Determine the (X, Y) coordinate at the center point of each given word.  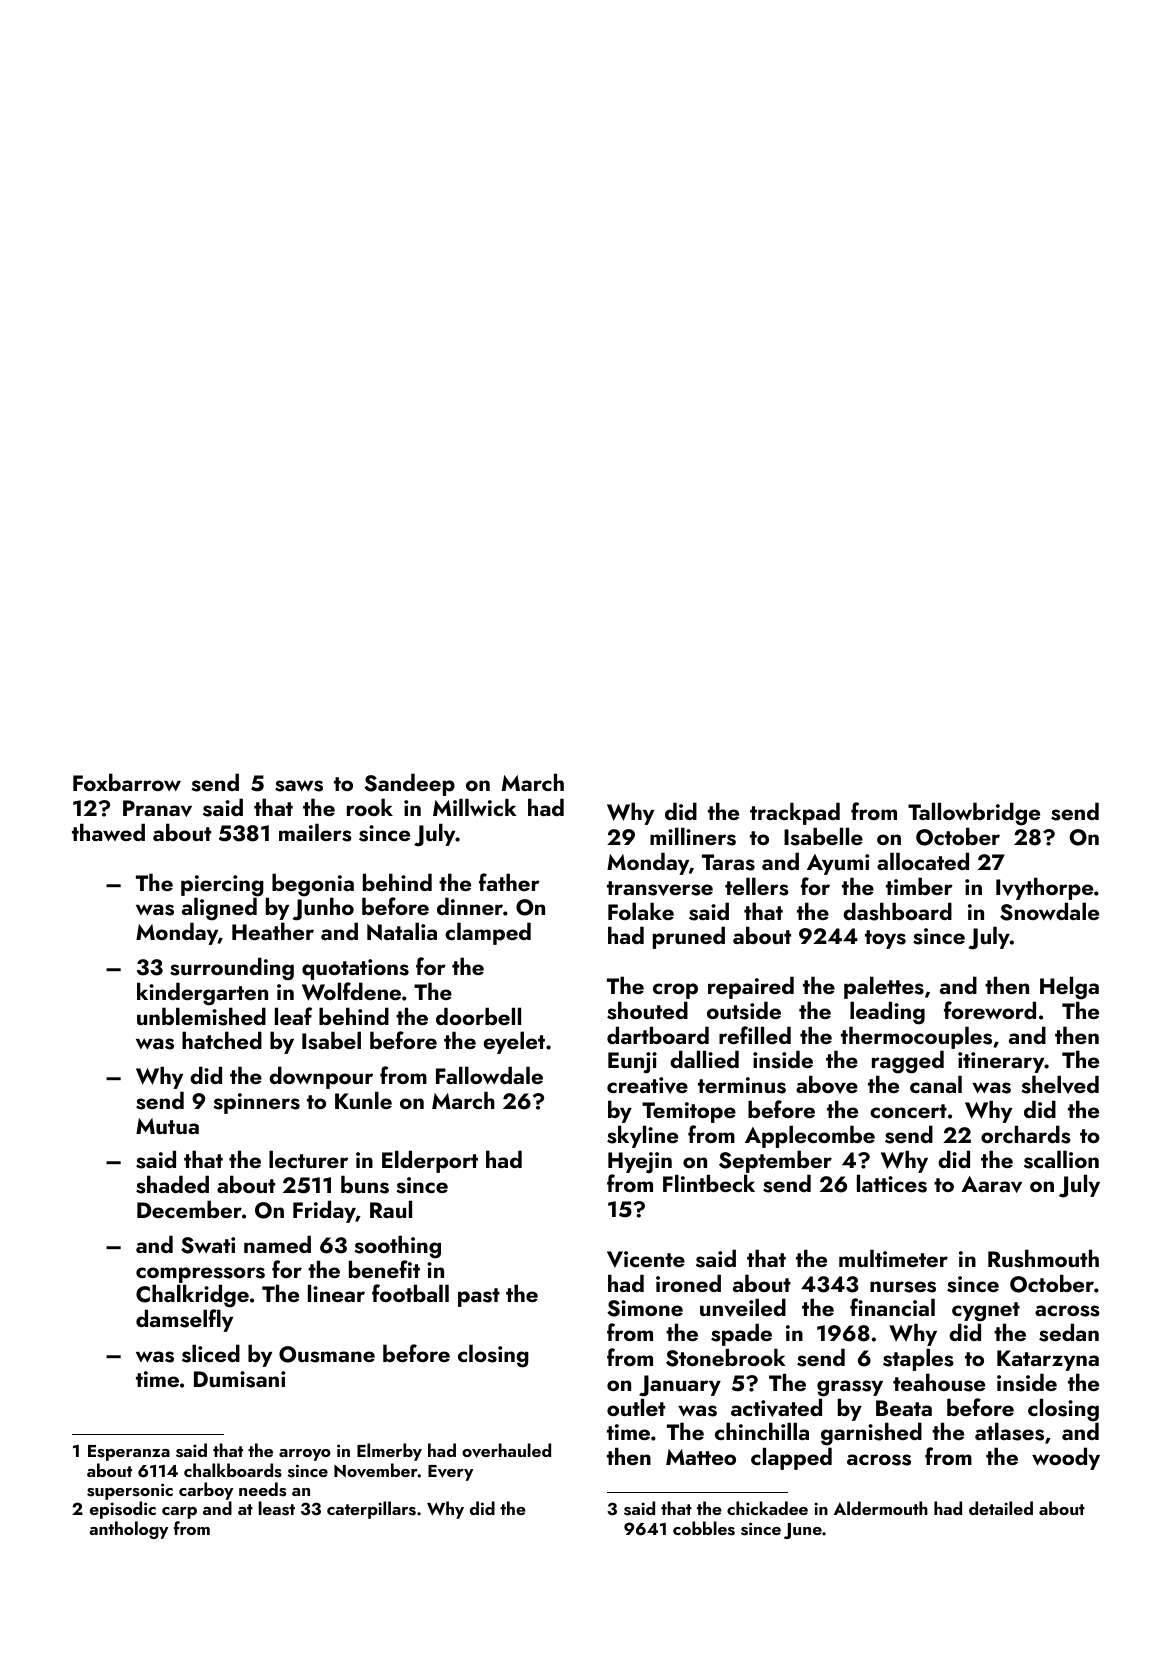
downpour (321, 1077)
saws (299, 786)
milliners (693, 836)
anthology (128, 1530)
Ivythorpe (1044, 888)
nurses (903, 1287)
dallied (704, 1059)
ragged (908, 1062)
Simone (645, 1308)
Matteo (701, 1457)
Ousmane (327, 1354)
